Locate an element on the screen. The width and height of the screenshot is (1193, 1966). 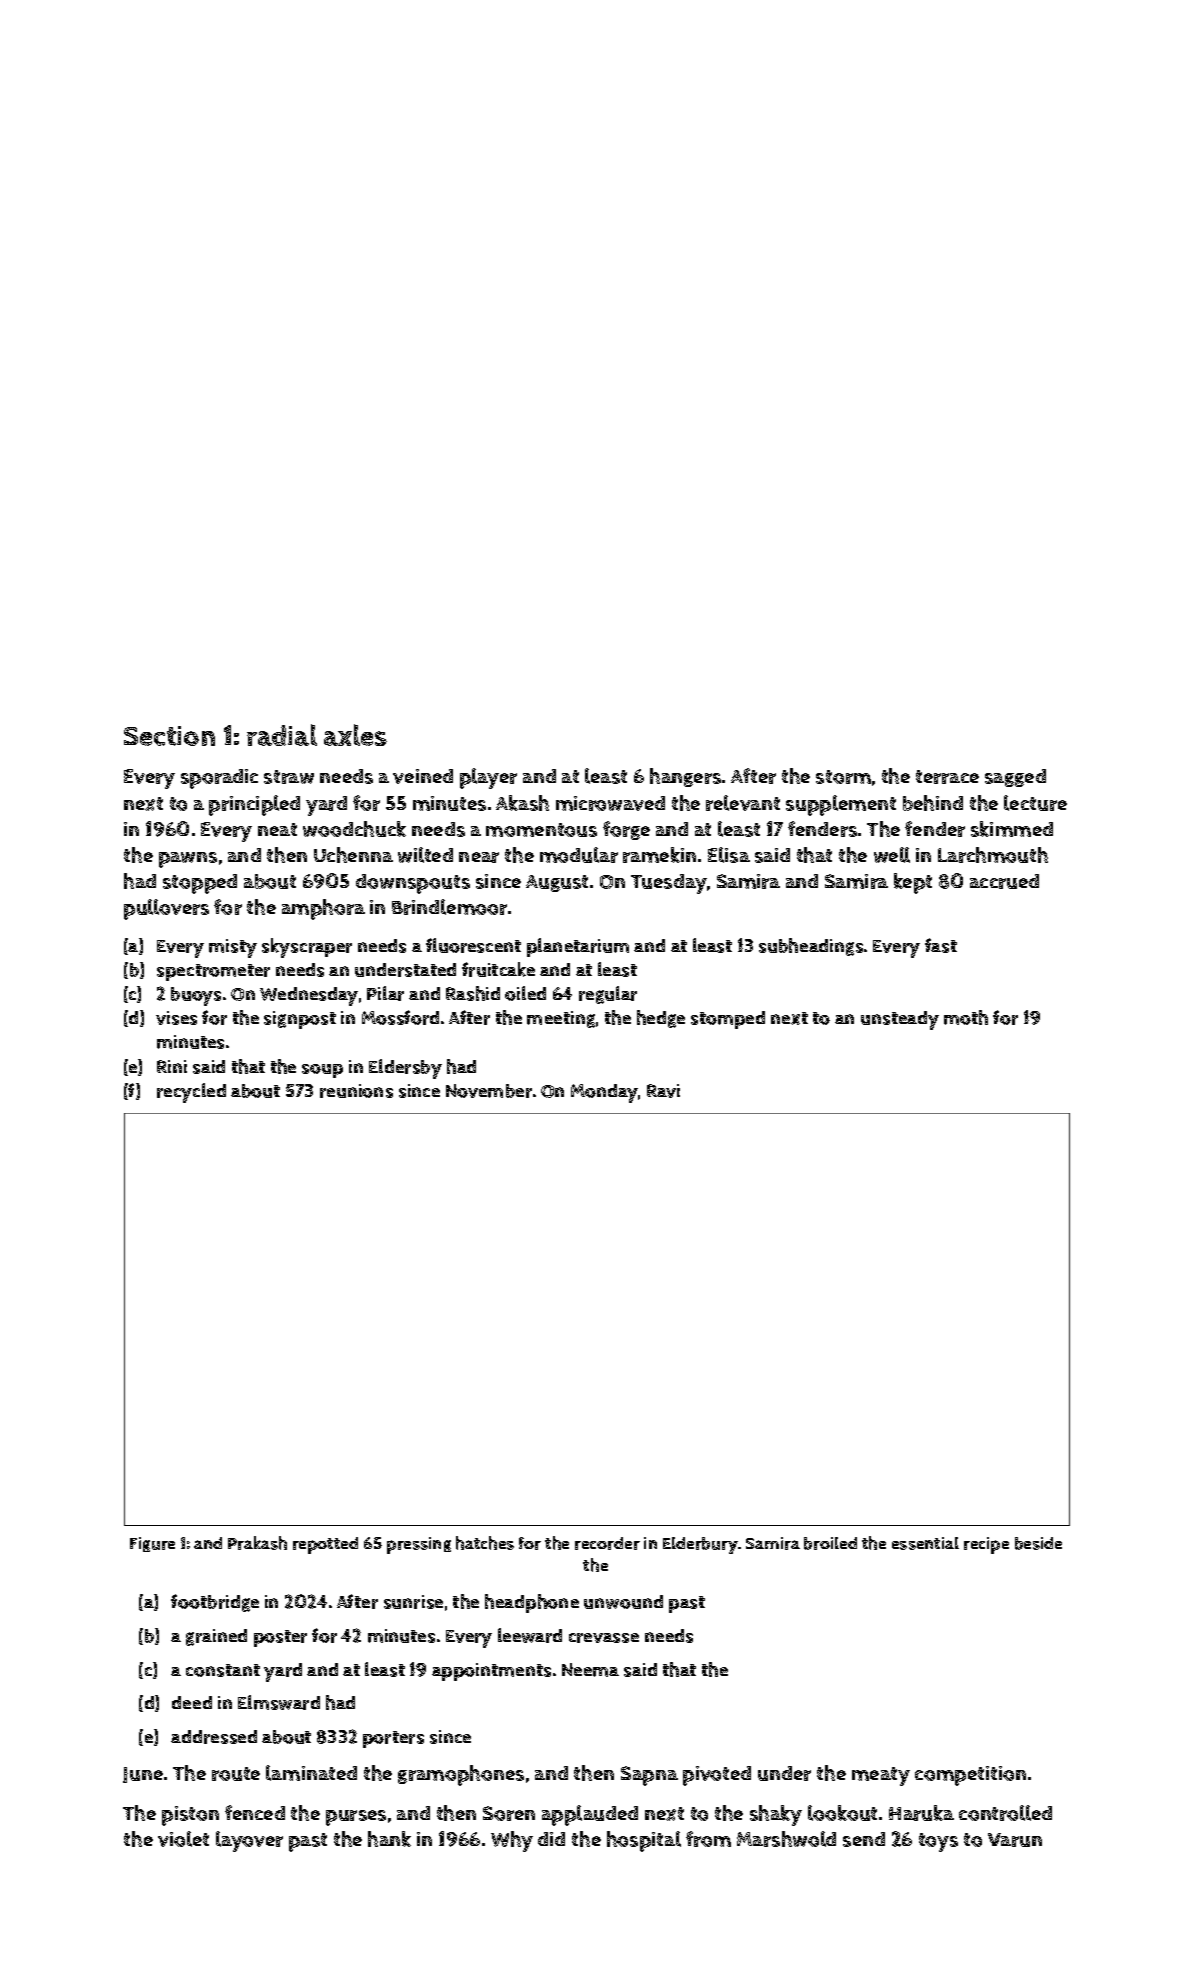
relevant is located at coordinates (743, 803).
